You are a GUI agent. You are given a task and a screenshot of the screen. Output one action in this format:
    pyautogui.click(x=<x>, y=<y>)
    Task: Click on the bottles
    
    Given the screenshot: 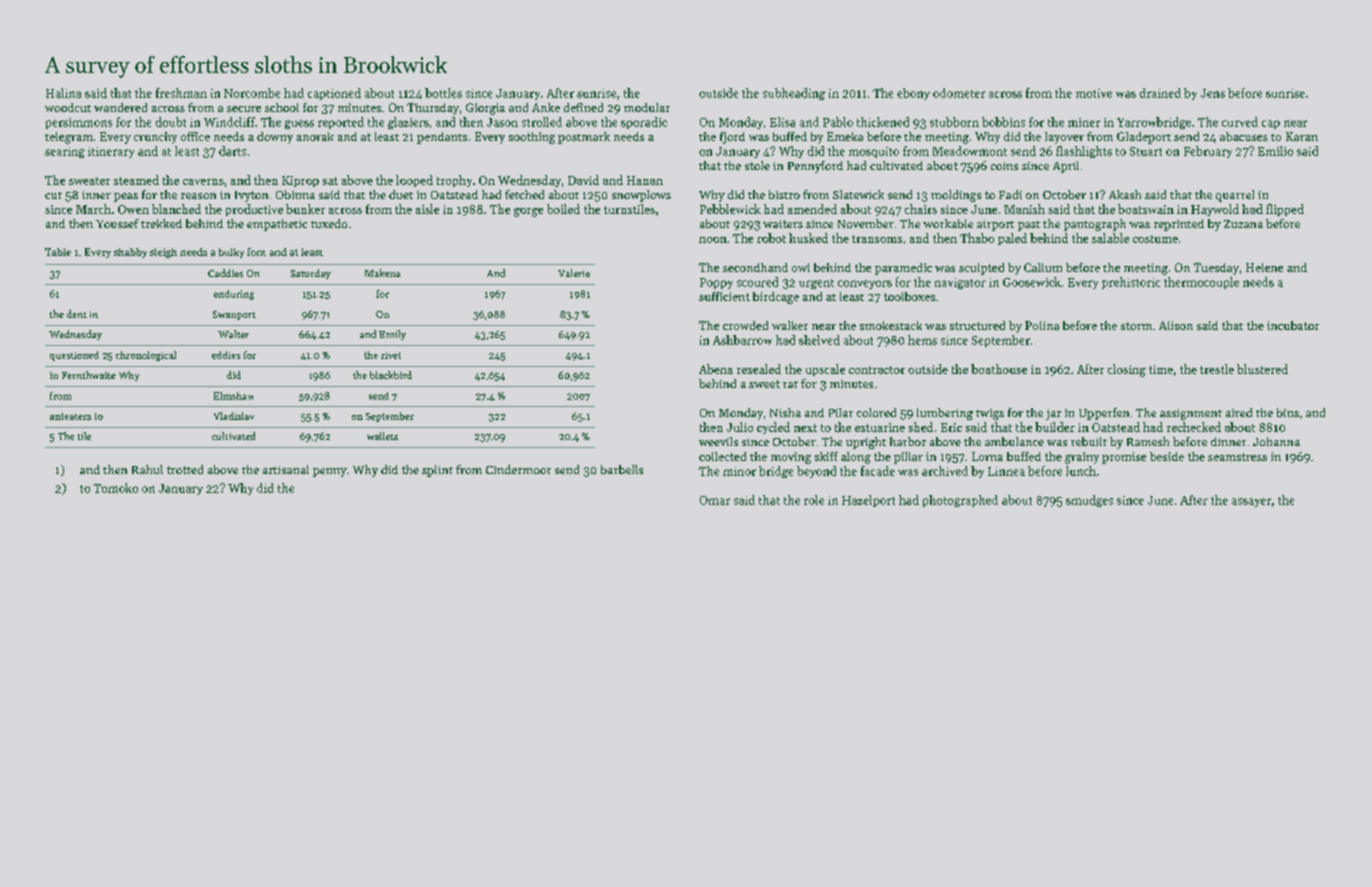 What is the action you would take?
    pyautogui.click(x=443, y=93)
